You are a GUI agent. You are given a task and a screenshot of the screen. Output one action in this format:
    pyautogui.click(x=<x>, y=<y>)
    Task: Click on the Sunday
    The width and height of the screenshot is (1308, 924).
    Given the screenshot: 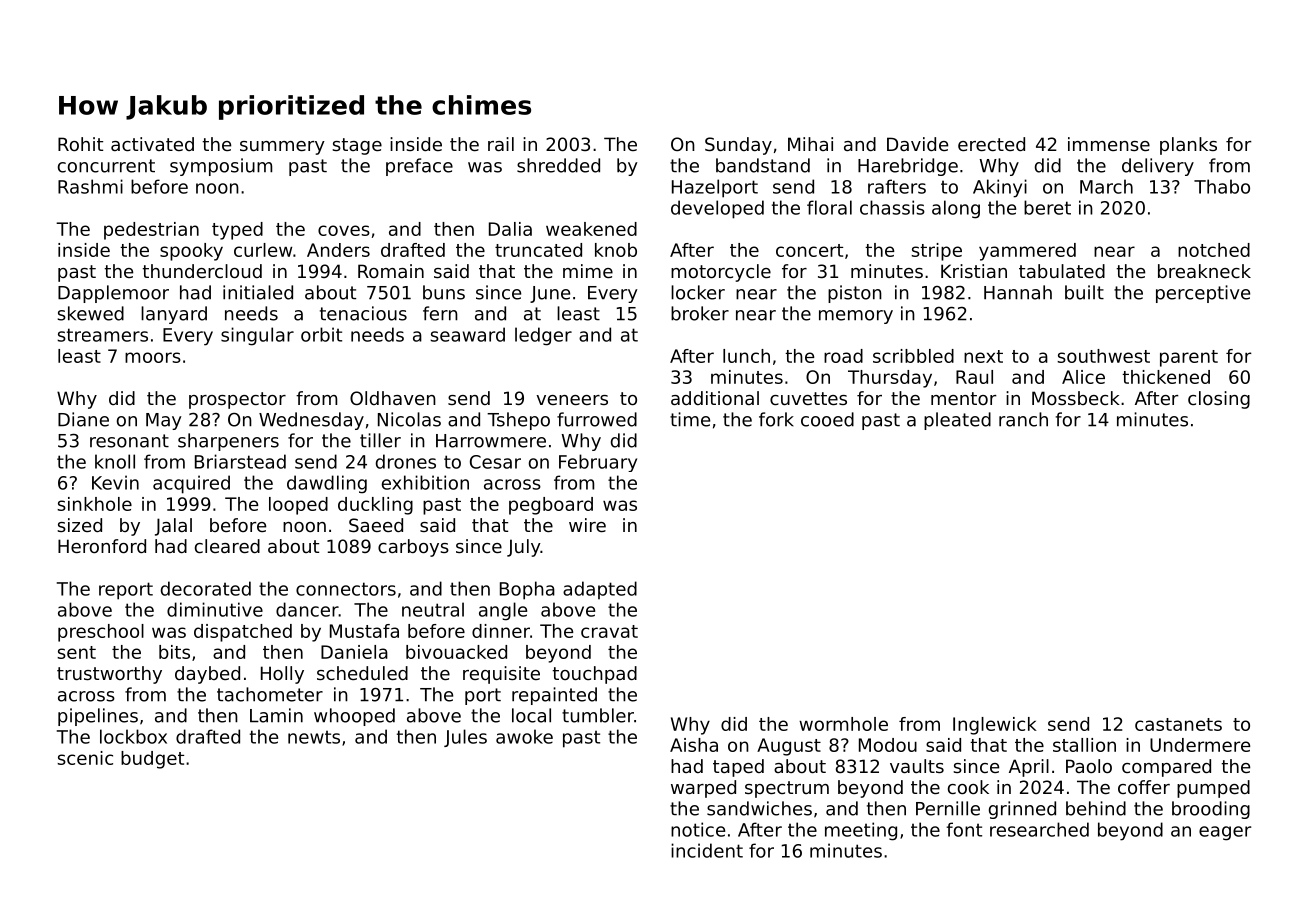 What is the action you would take?
    pyautogui.click(x=738, y=146)
